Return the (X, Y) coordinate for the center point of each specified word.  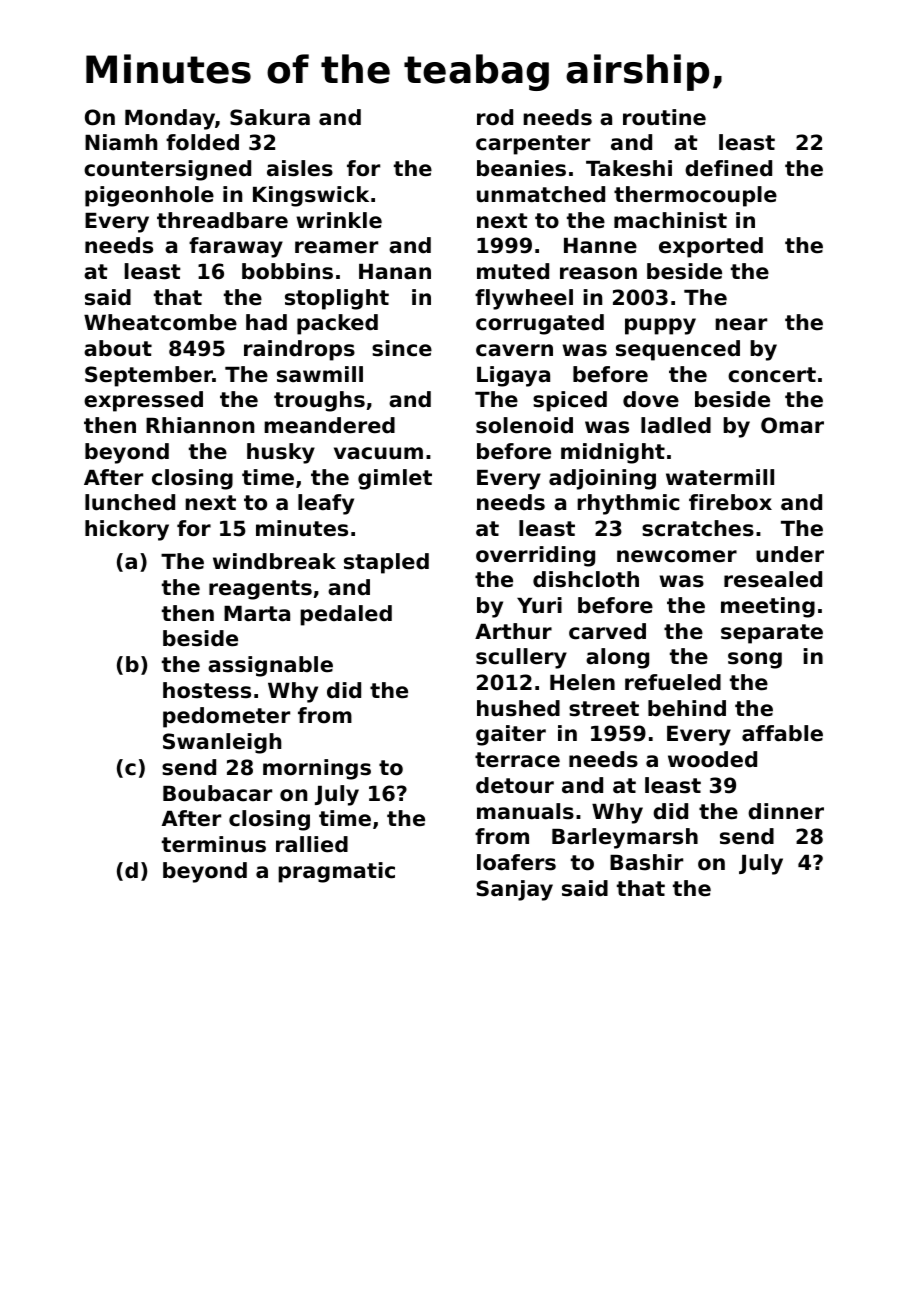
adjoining (602, 479)
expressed (143, 401)
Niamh (121, 142)
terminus (214, 844)
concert (772, 375)
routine (664, 117)
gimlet (395, 479)
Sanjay (515, 890)
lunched (130, 502)
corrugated (540, 324)
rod (495, 117)
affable (782, 733)
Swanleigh (222, 743)
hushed (518, 708)
